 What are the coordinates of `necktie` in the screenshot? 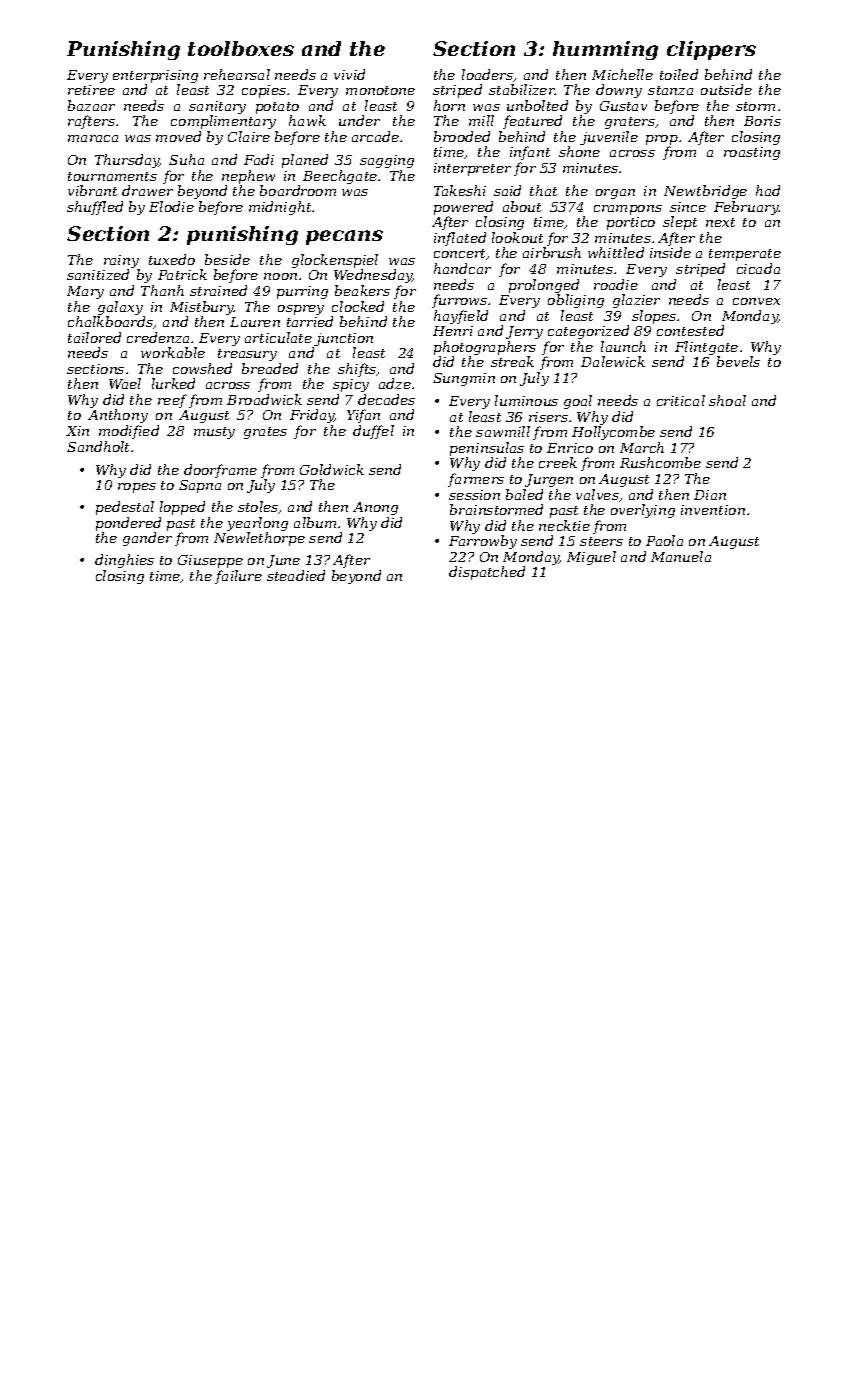 It's located at (564, 525).
